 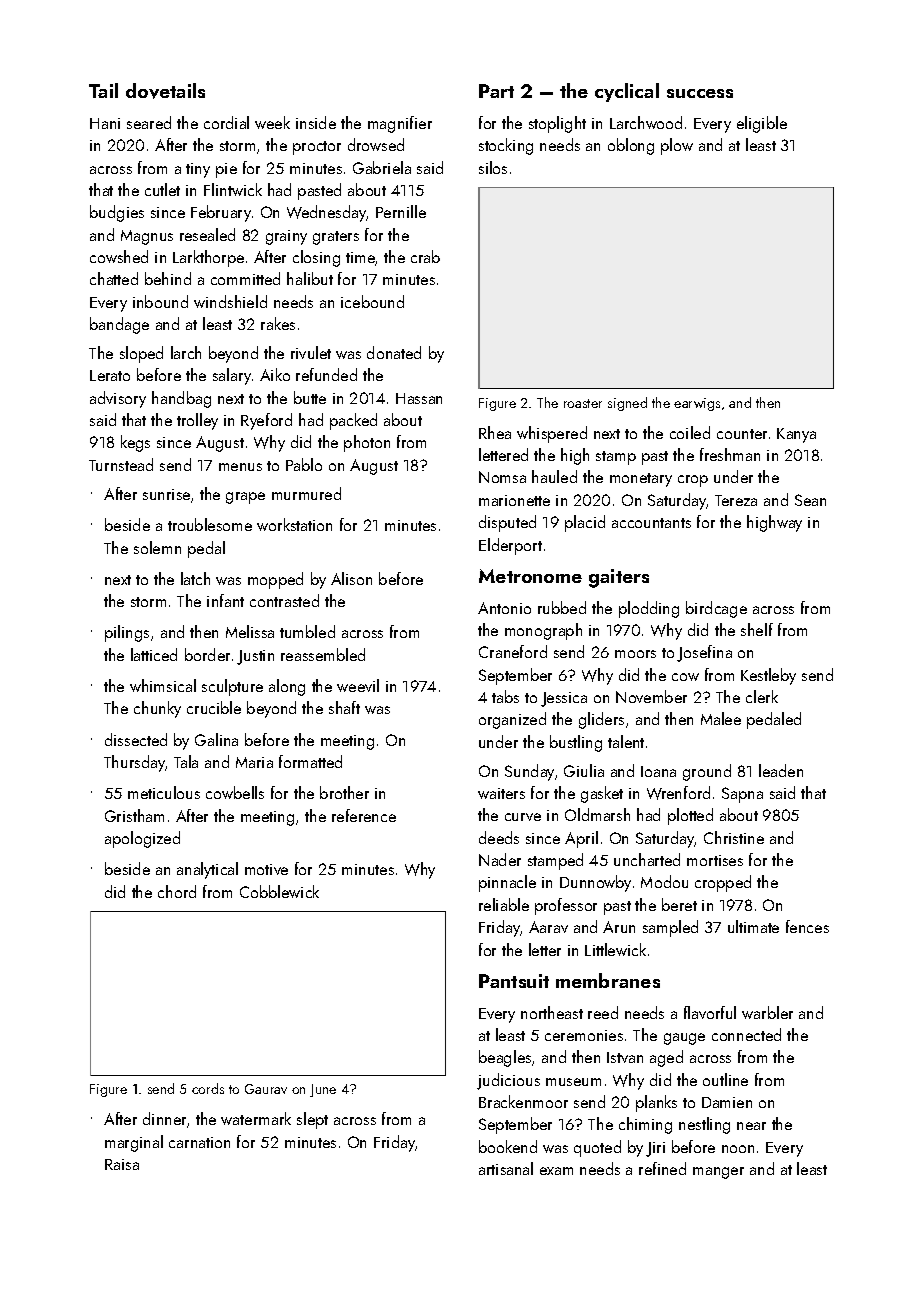 I want to click on cords, so click(x=208, y=1088).
